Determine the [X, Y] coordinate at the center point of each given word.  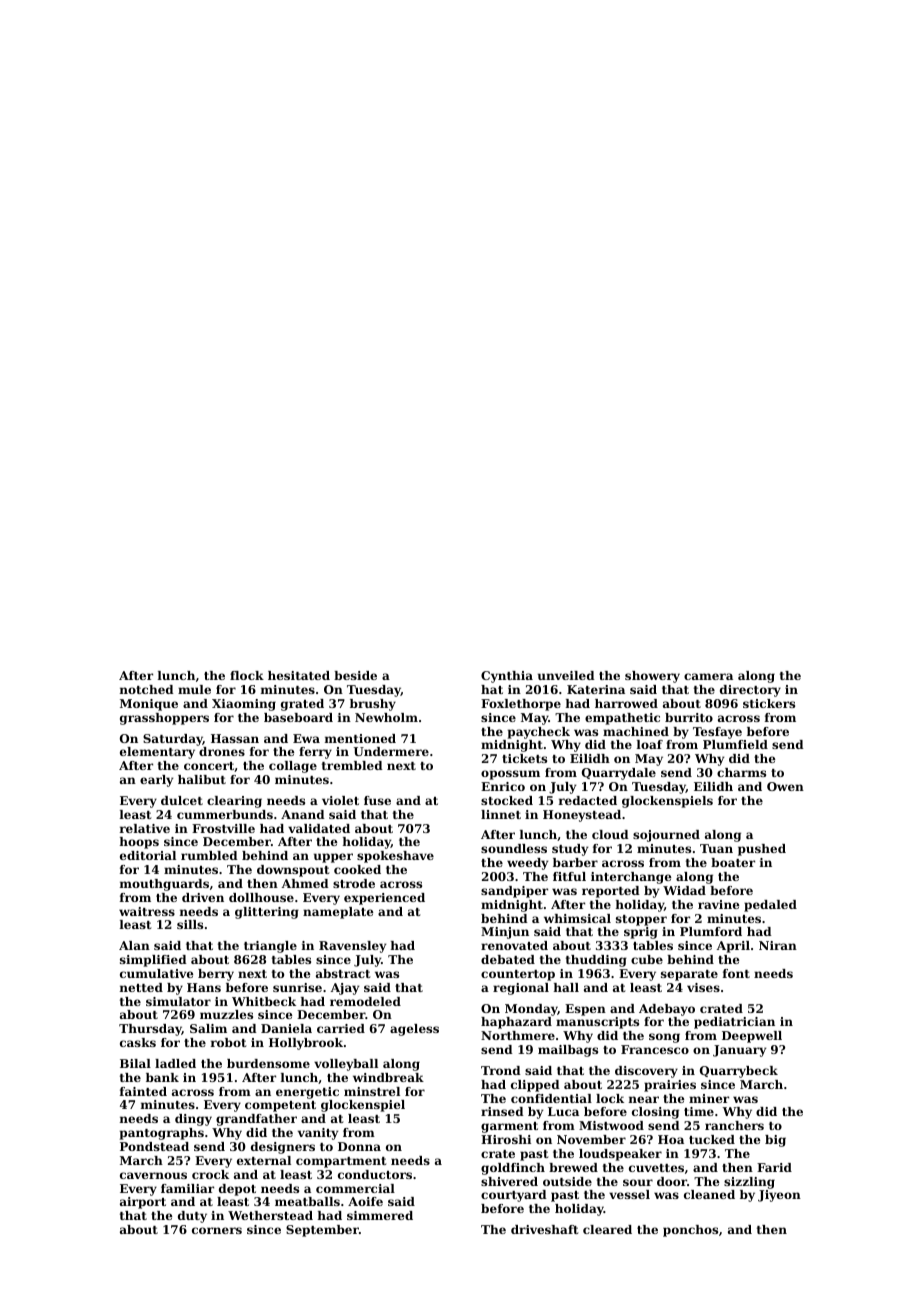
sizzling [749, 1183]
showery [652, 677]
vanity [318, 1134]
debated [508, 959]
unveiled [566, 675]
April [733, 947]
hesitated [299, 675]
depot [237, 1190]
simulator [178, 1001]
